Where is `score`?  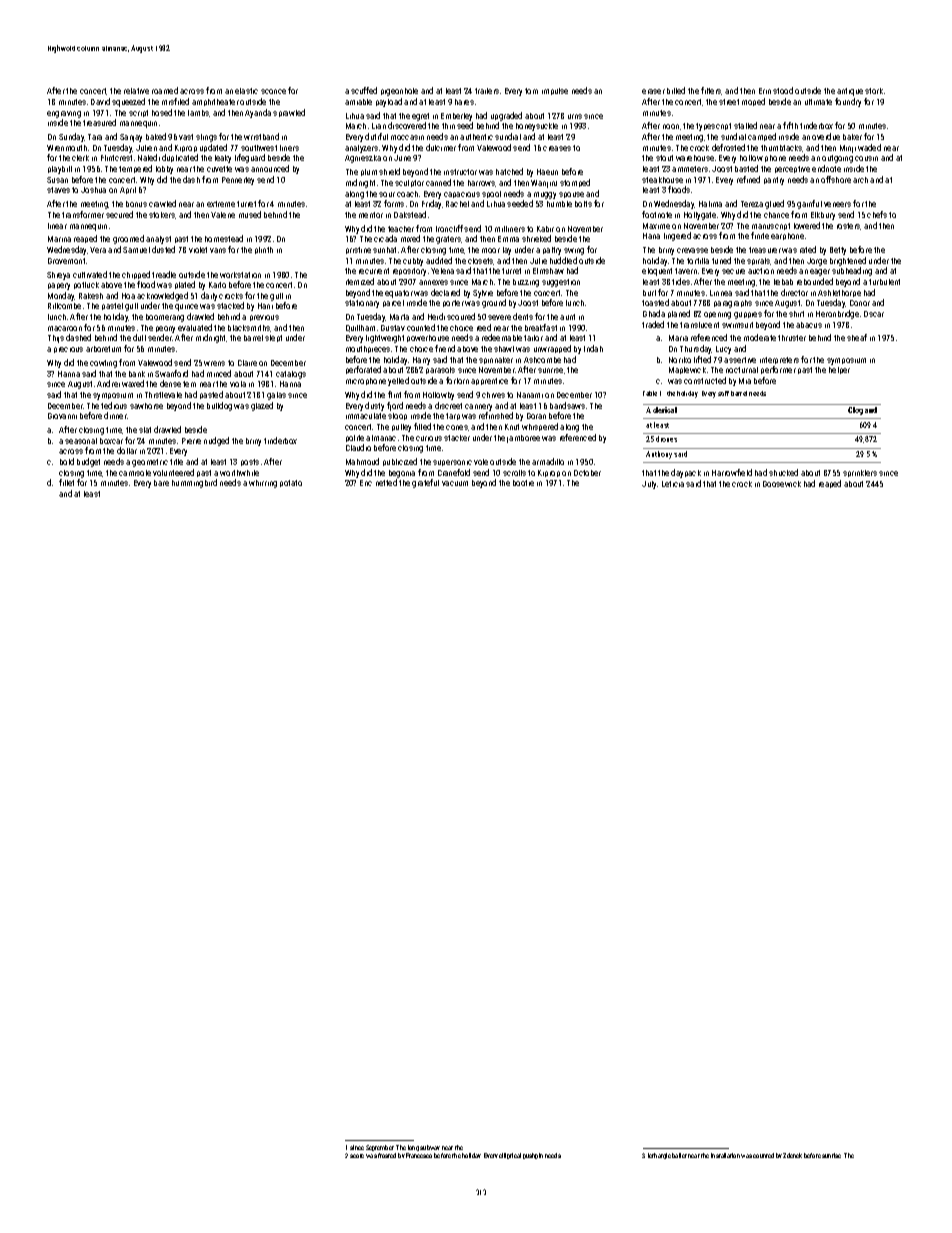
score is located at coordinates (357, 1156).
